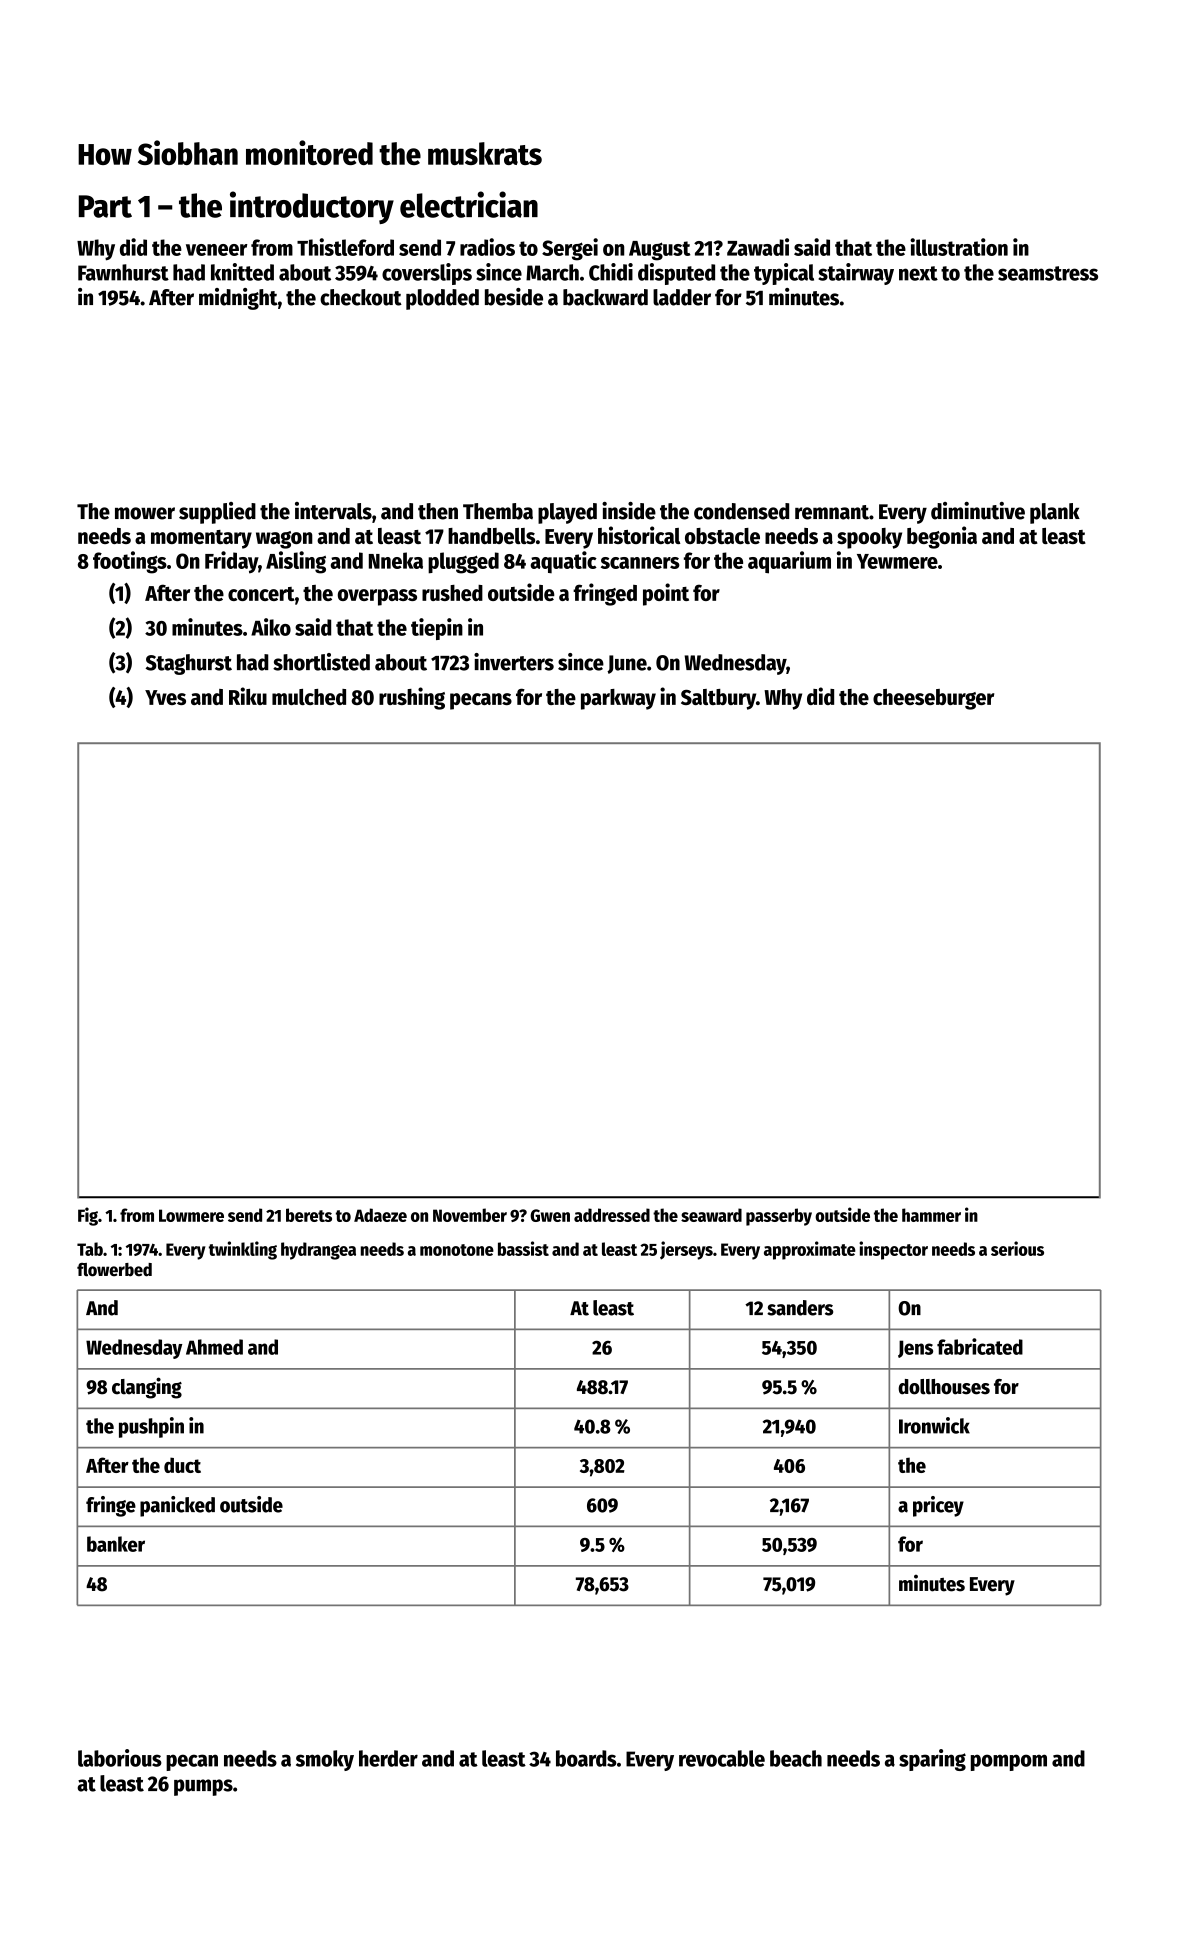 The height and width of the screenshot is (1940, 1178). What do you see at coordinates (248, 696) in the screenshot?
I see `Riku` at bounding box center [248, 696].
